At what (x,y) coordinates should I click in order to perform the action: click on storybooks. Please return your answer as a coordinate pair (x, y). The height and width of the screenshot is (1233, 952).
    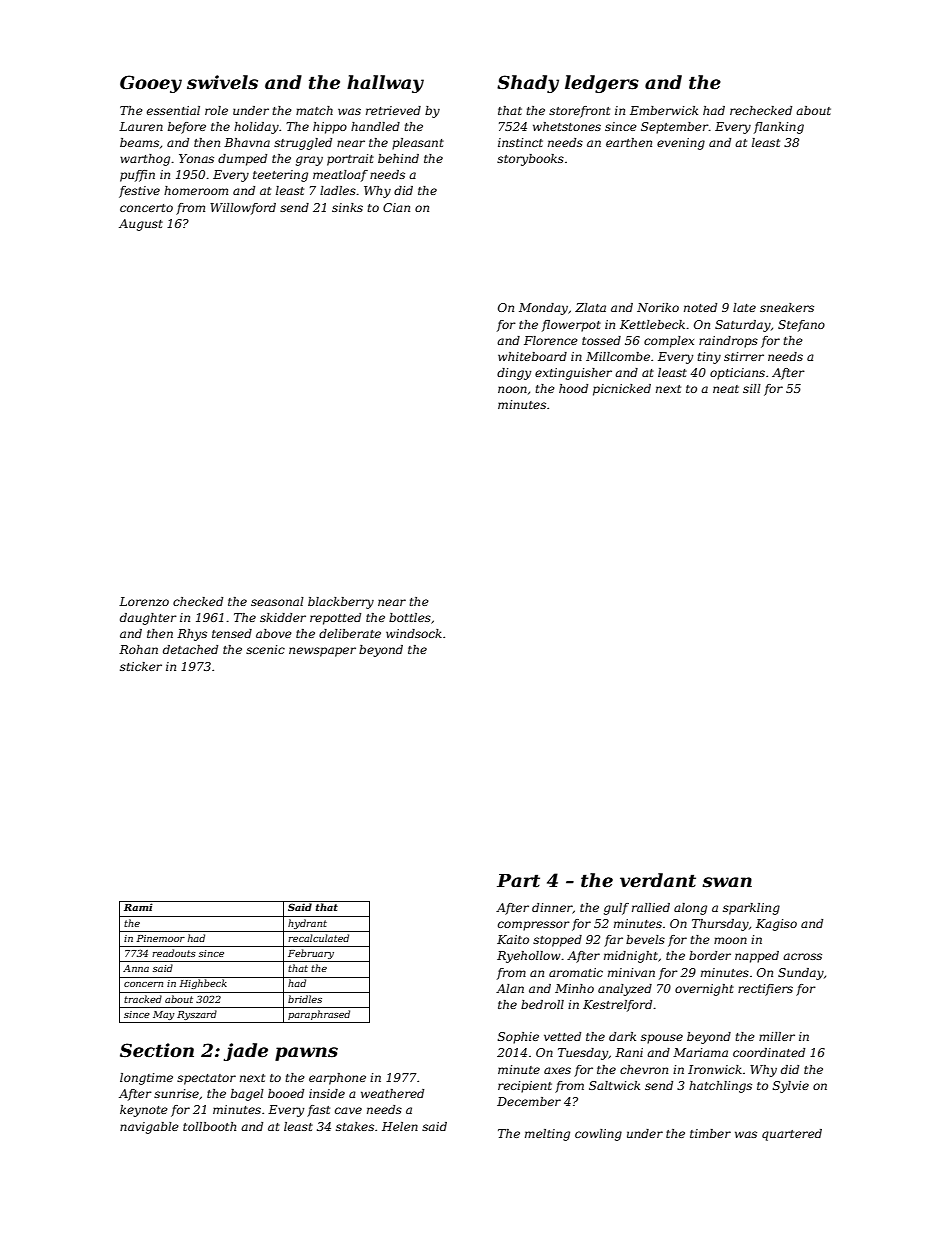
    Looking at the image, I should click on (530, 160).
